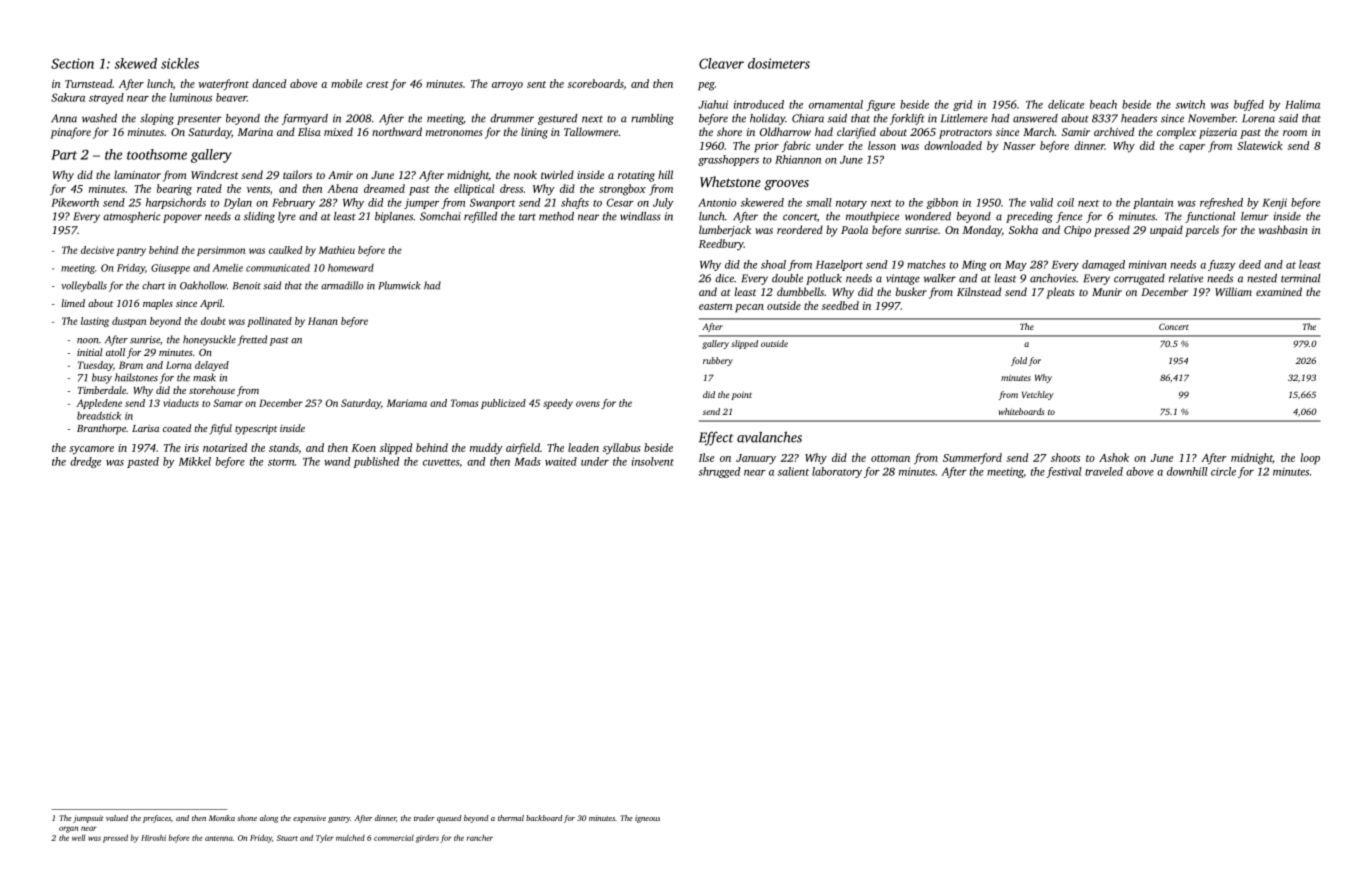  What do you see at coordinates (195, 461) in the document?
I see `Mikkel` at bounding box center [195, 461].
